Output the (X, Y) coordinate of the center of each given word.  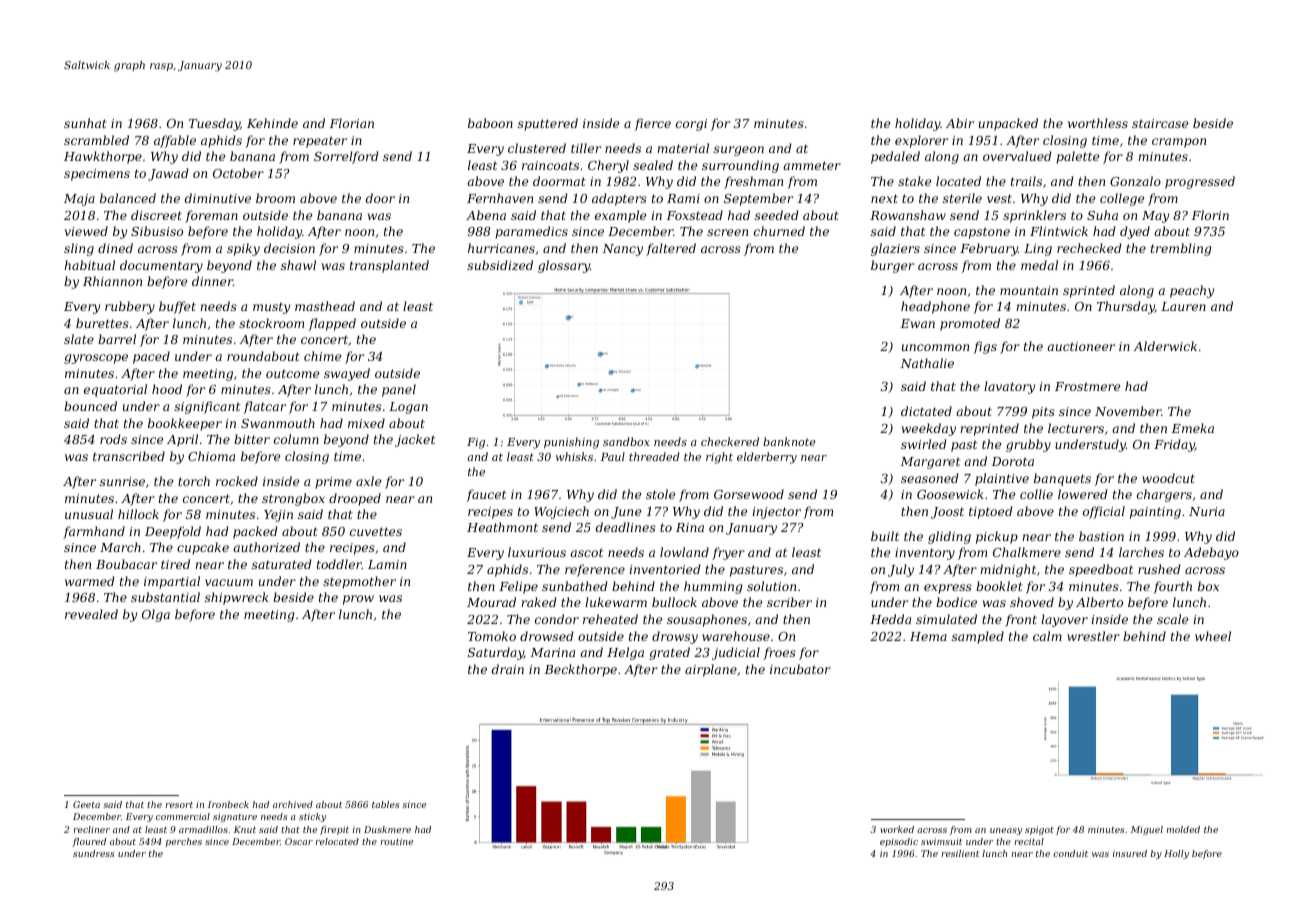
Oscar (299, 841)
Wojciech (561, 512)
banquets (1062, 479)
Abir (960, 123)
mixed (366, 423)
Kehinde (272, 123)
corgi (691, 125)
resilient (960, 853)
